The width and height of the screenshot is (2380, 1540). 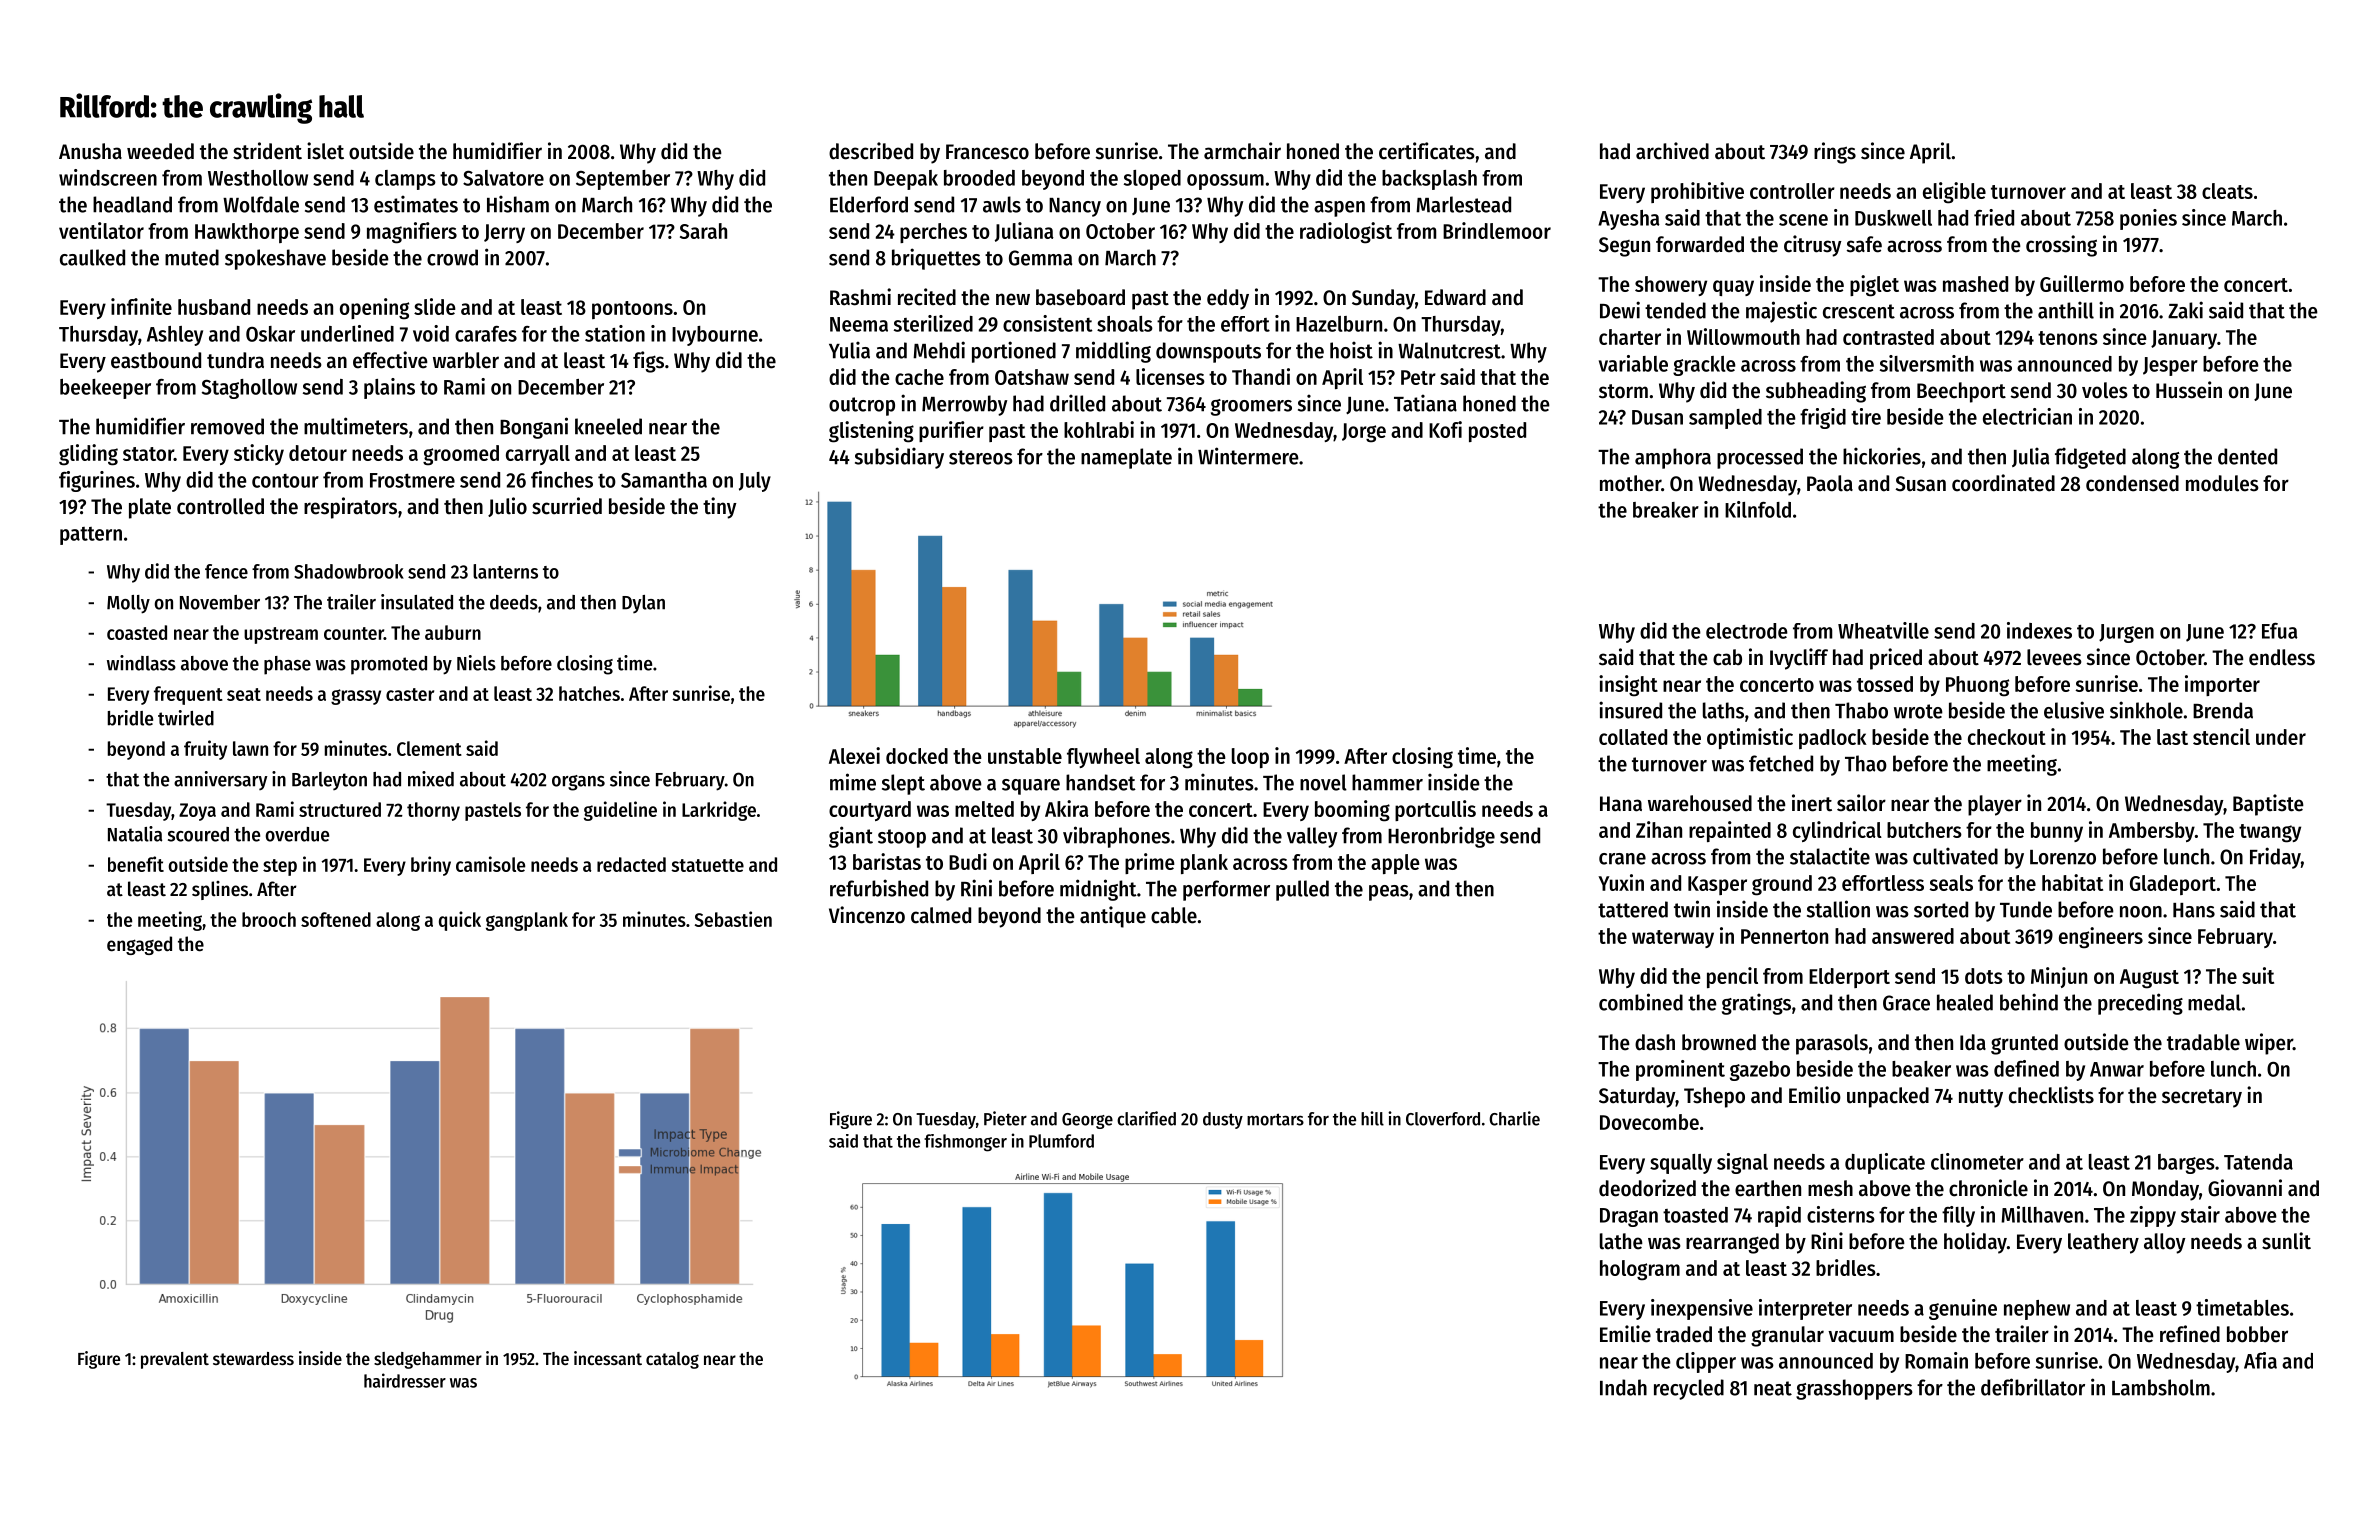 I want to click on awls, so click(x=1002, y=204).
